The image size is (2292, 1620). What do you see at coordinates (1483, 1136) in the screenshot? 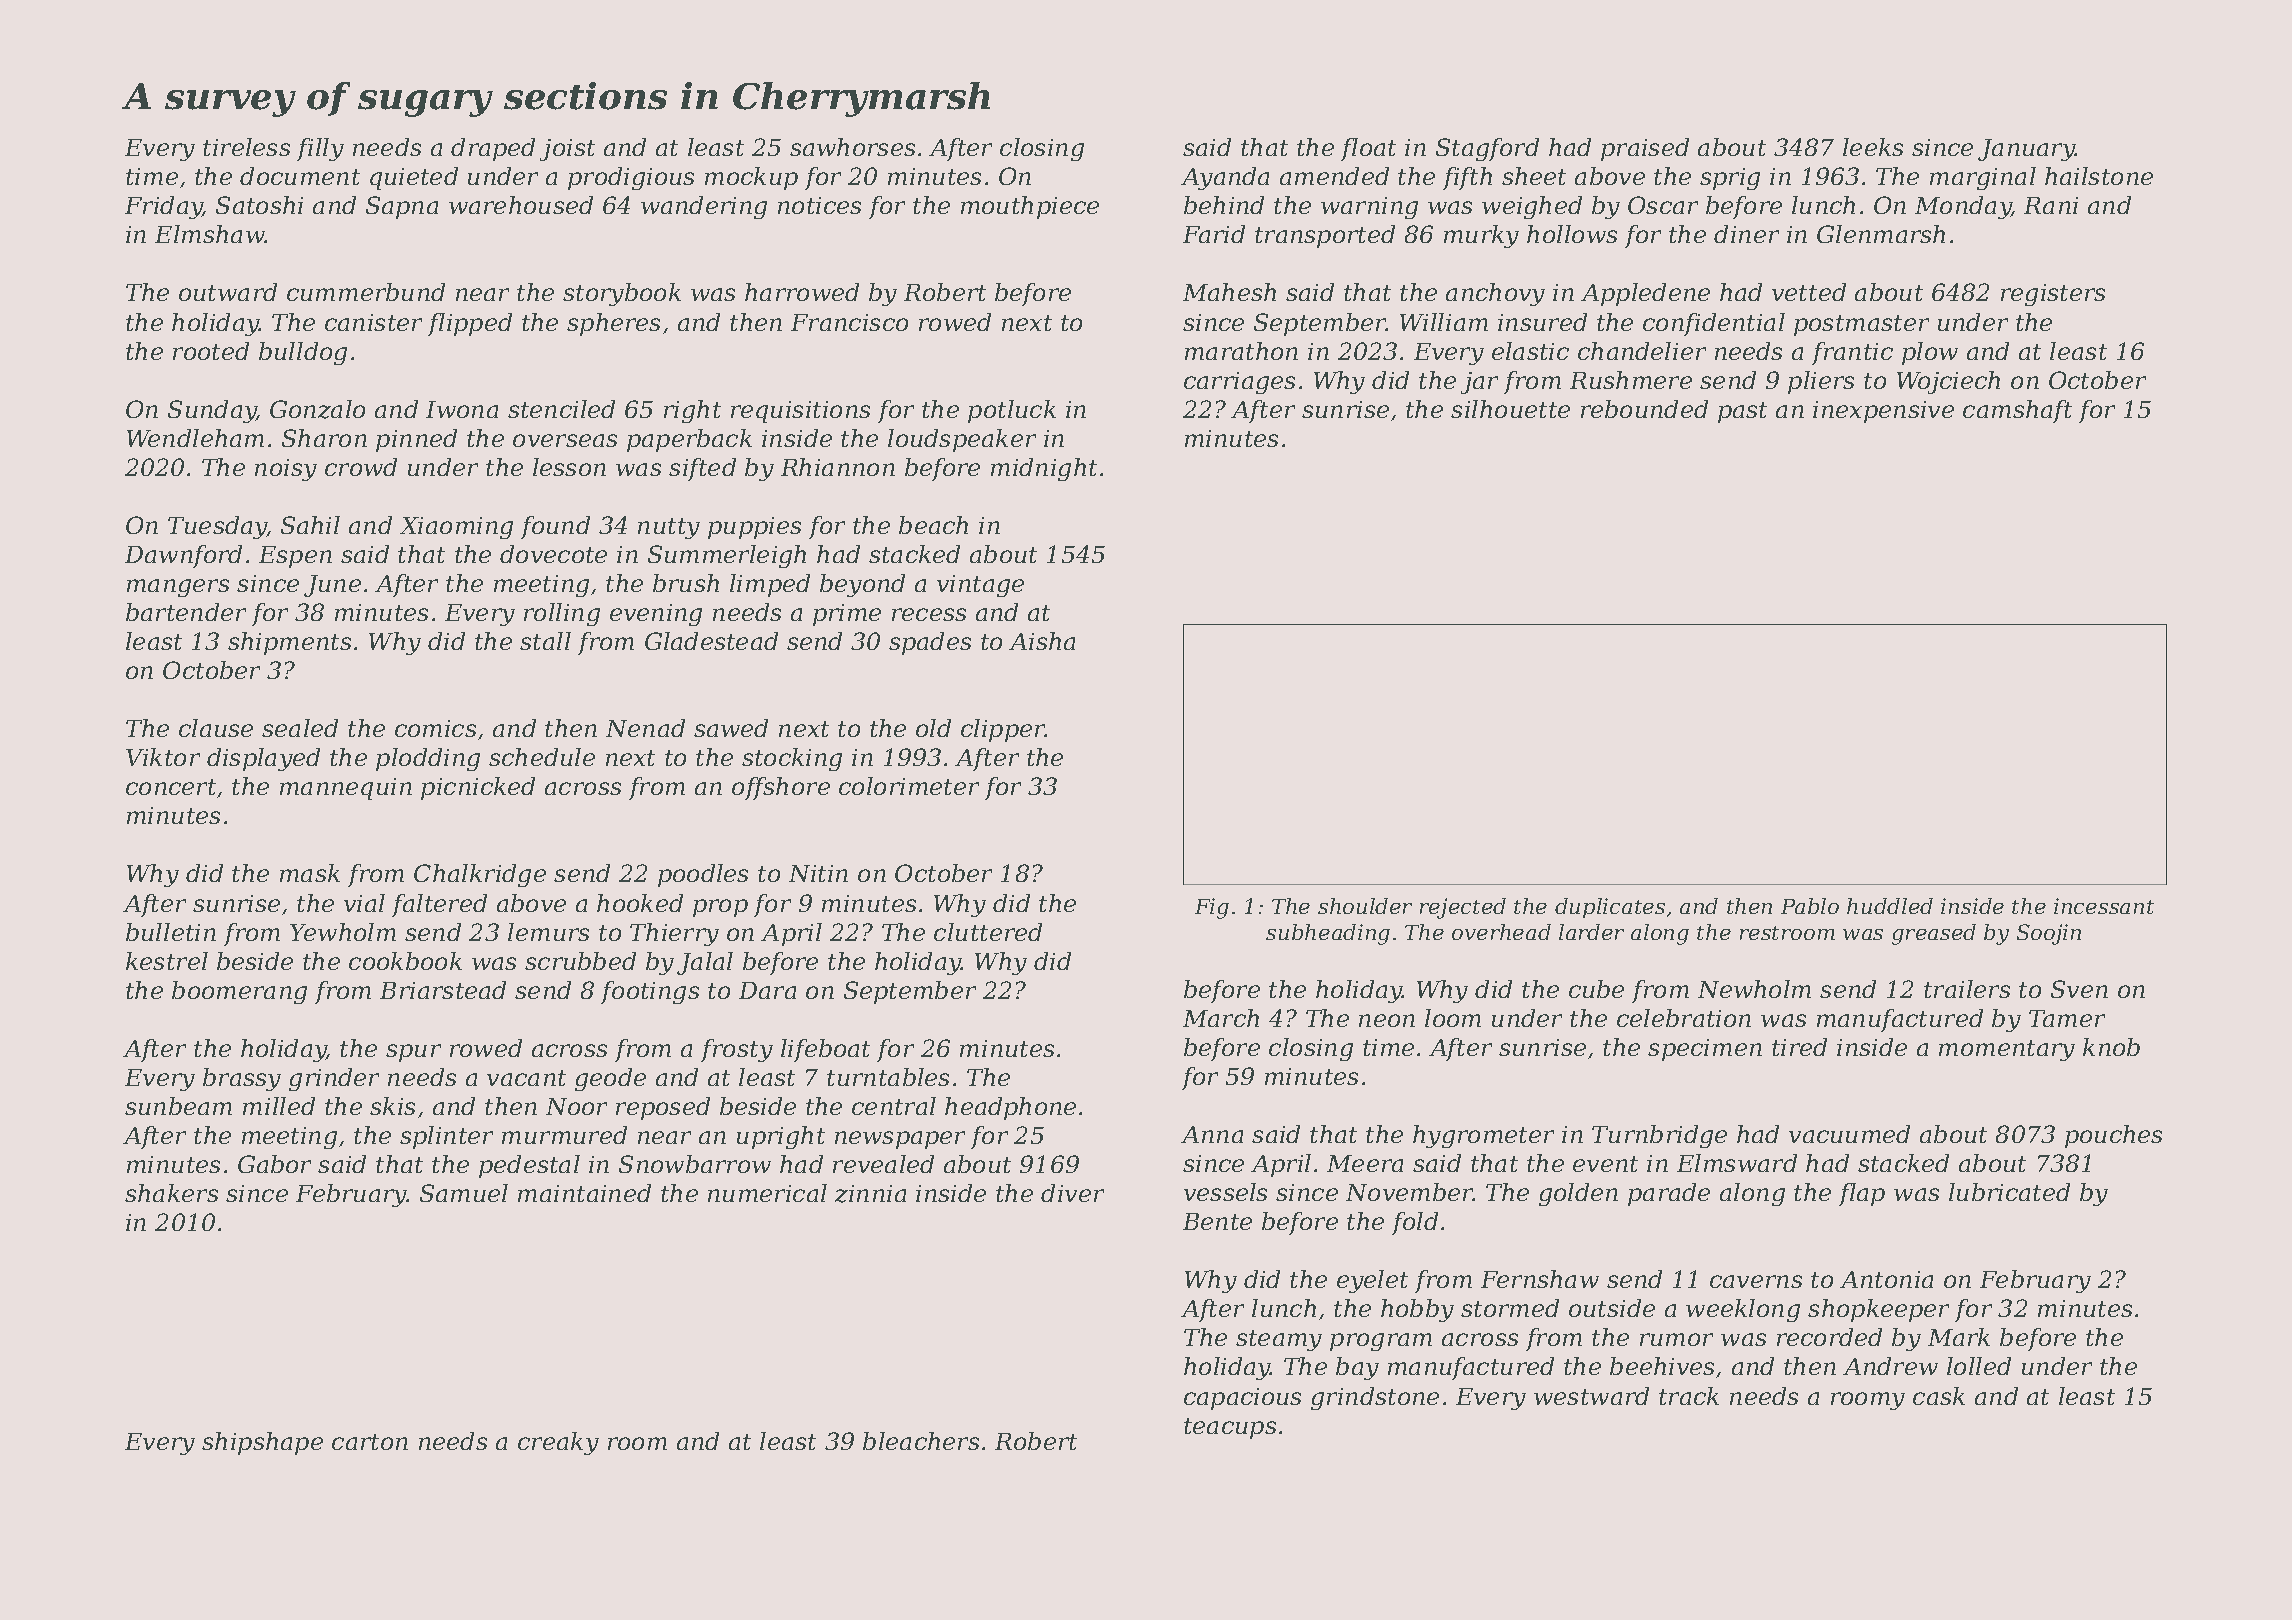
I see `hygrometer` at bounding box center [1483, 1136].
